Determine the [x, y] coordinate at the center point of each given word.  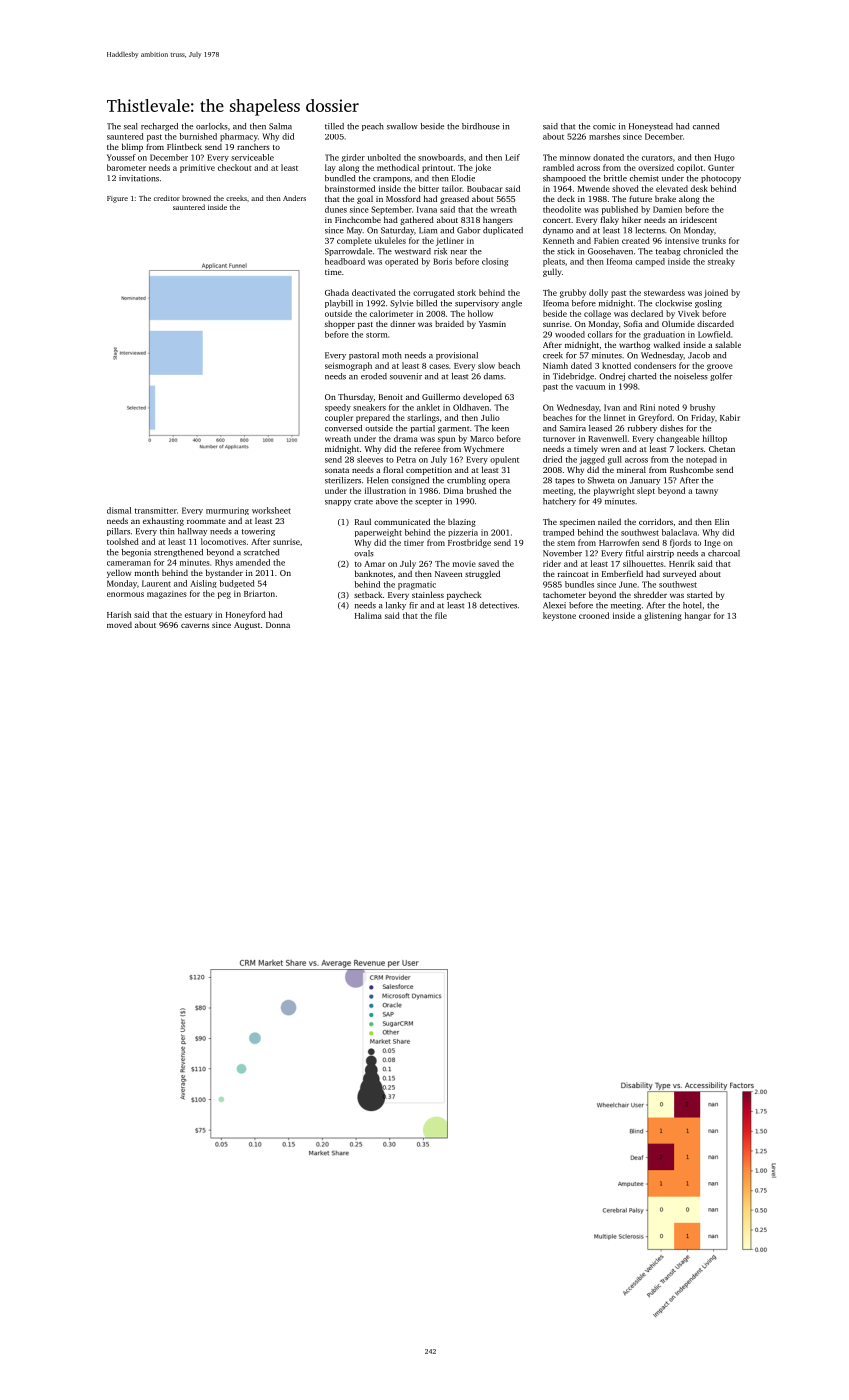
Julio [490, 417]
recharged [159, 127]
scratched [261, 552]
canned [706, 126]
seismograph [348, 366]
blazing [462, 522]
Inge [712, 544]
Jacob [699, 355]
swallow [402, 126]
